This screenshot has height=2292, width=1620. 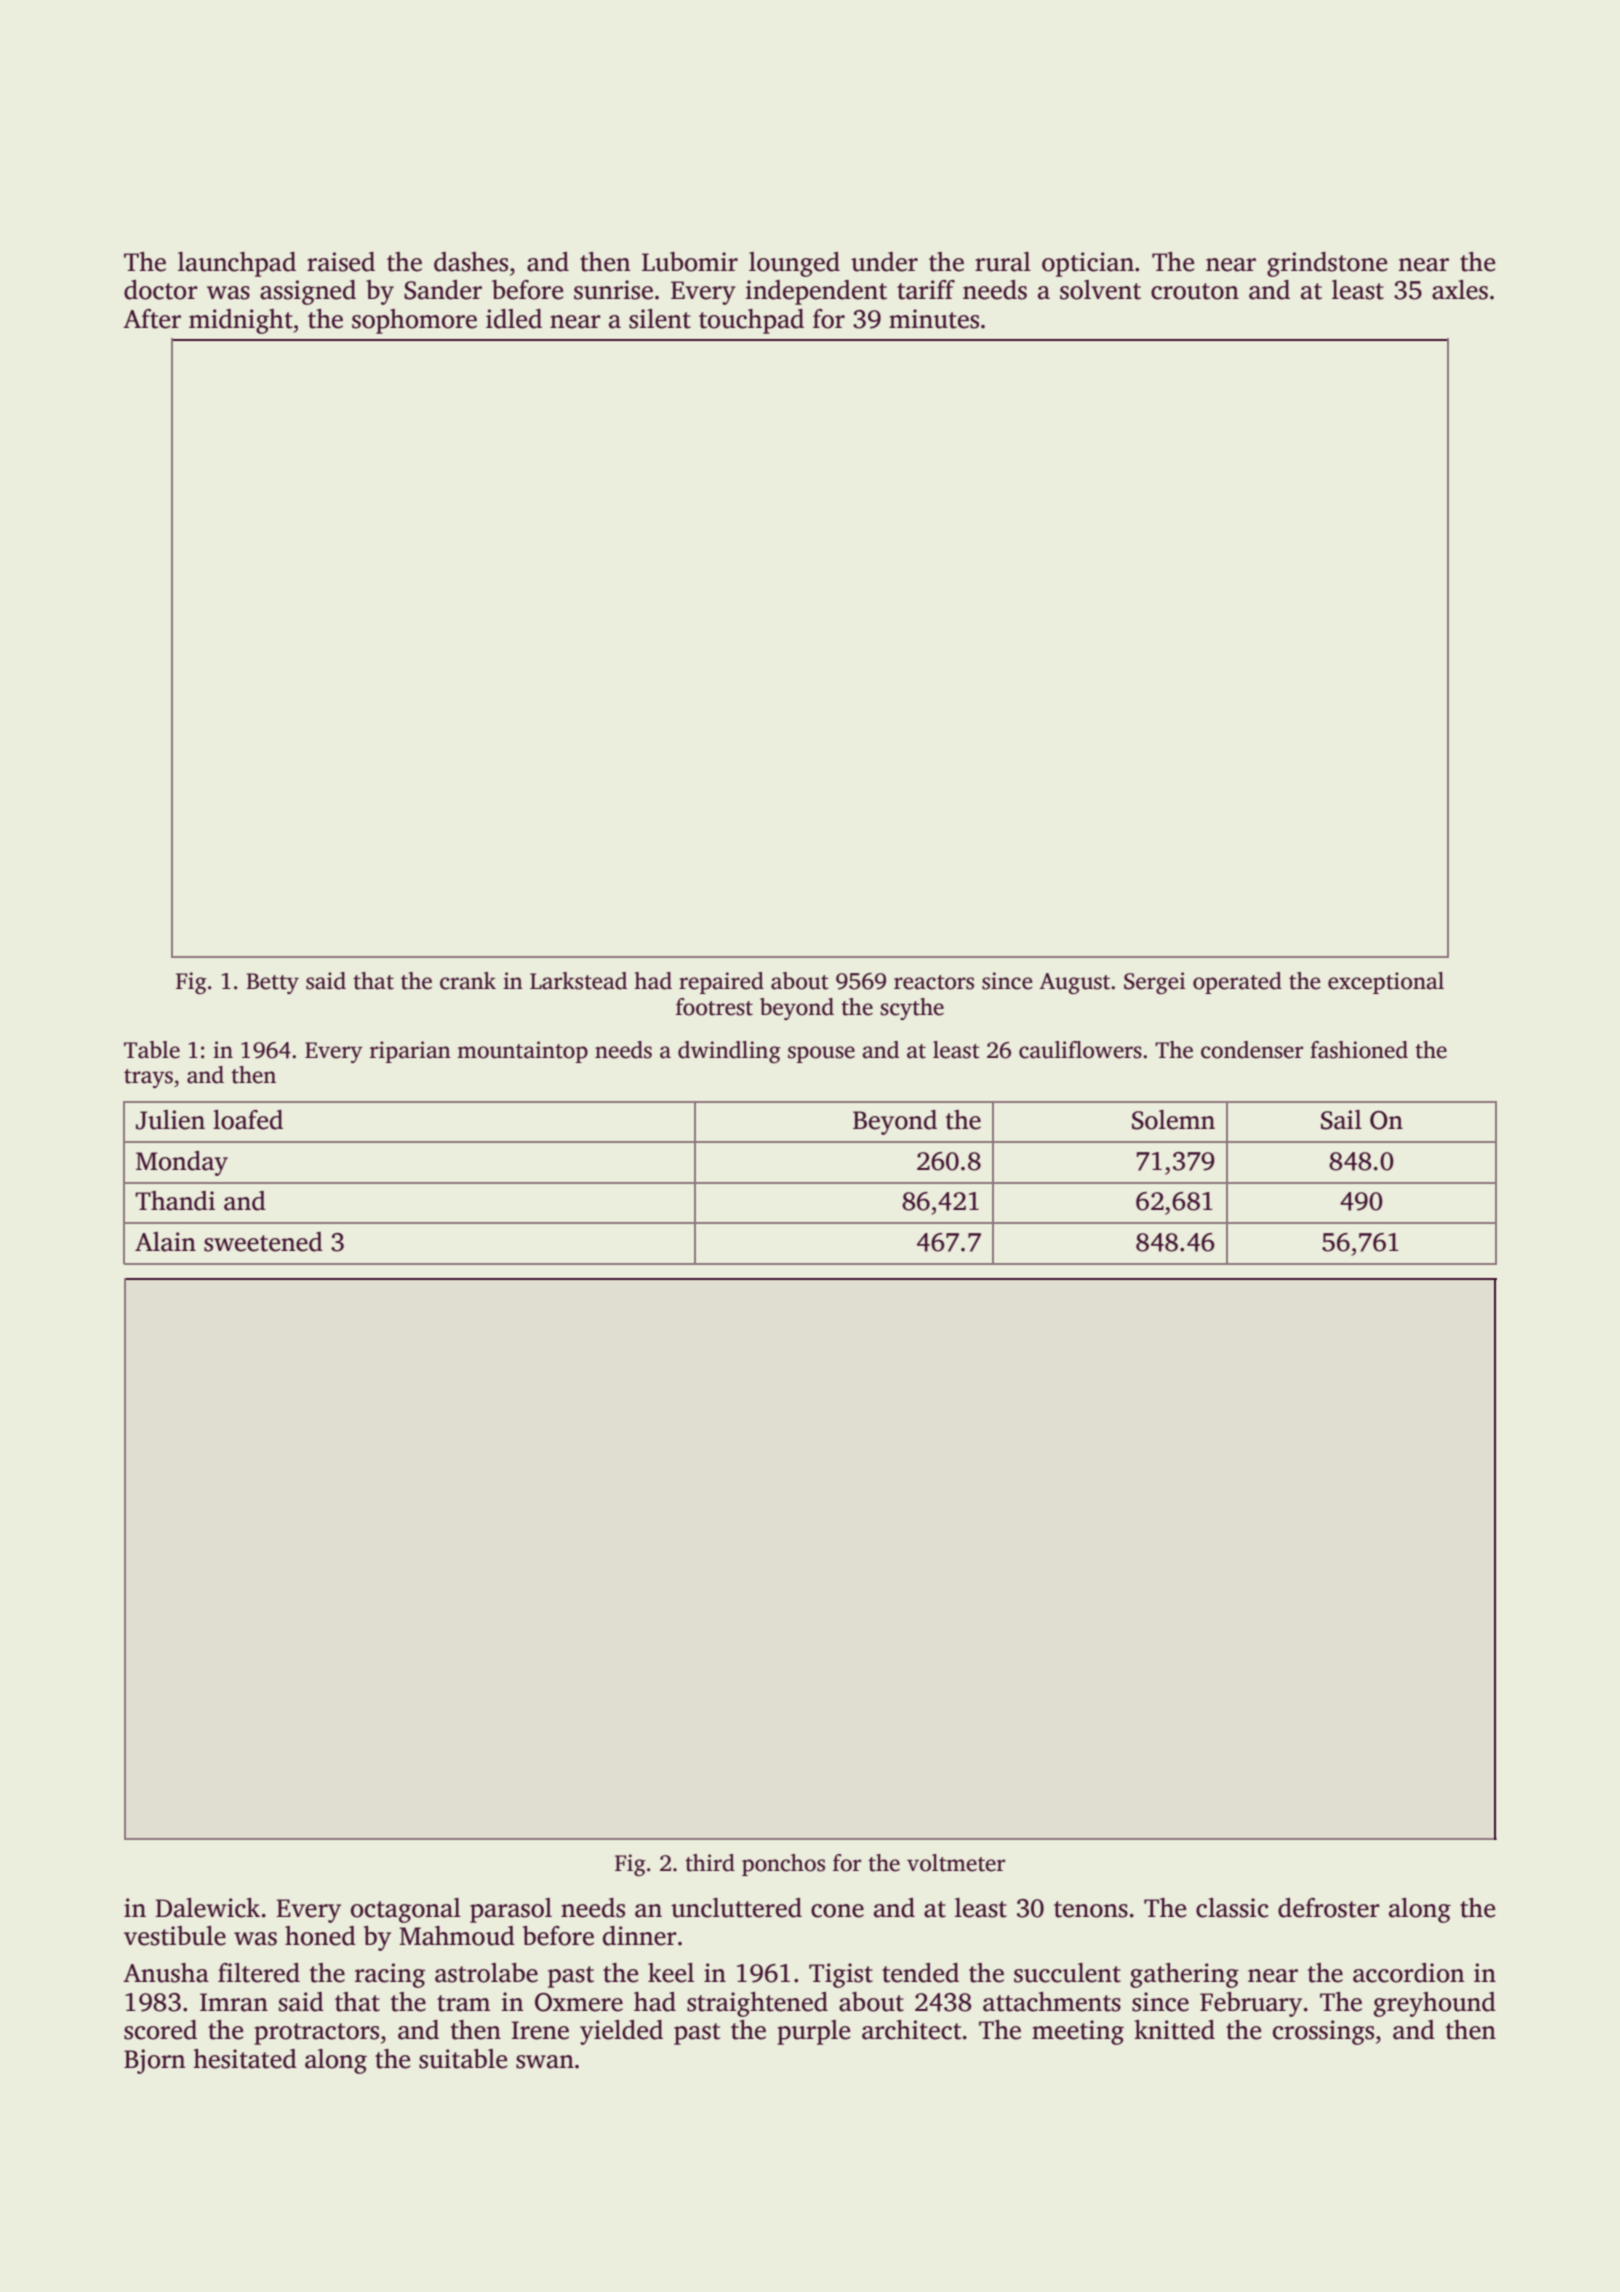 I want to click on classic, so click(x=1232, y=1908).
